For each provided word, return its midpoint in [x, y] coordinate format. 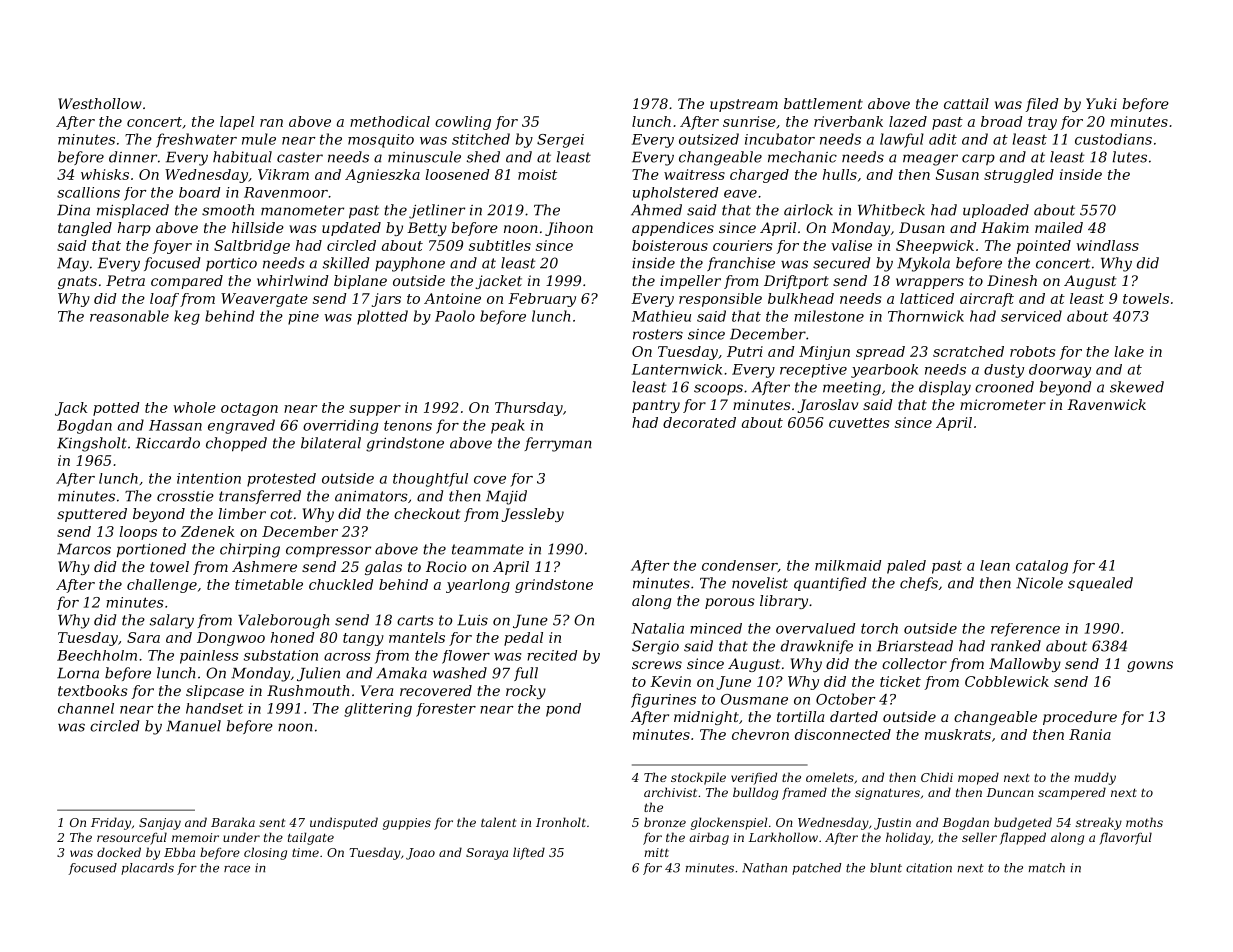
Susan [957, 174]
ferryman [557, 444]
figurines [663, 700]
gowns [1150, 666]
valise [851, 245]
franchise [741, 264]
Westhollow [100, 103]
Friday [111, 823]
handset [214, 708]
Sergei [560, 141]
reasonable [129, 316]
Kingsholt [92, 444]
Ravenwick [1106, 404]
